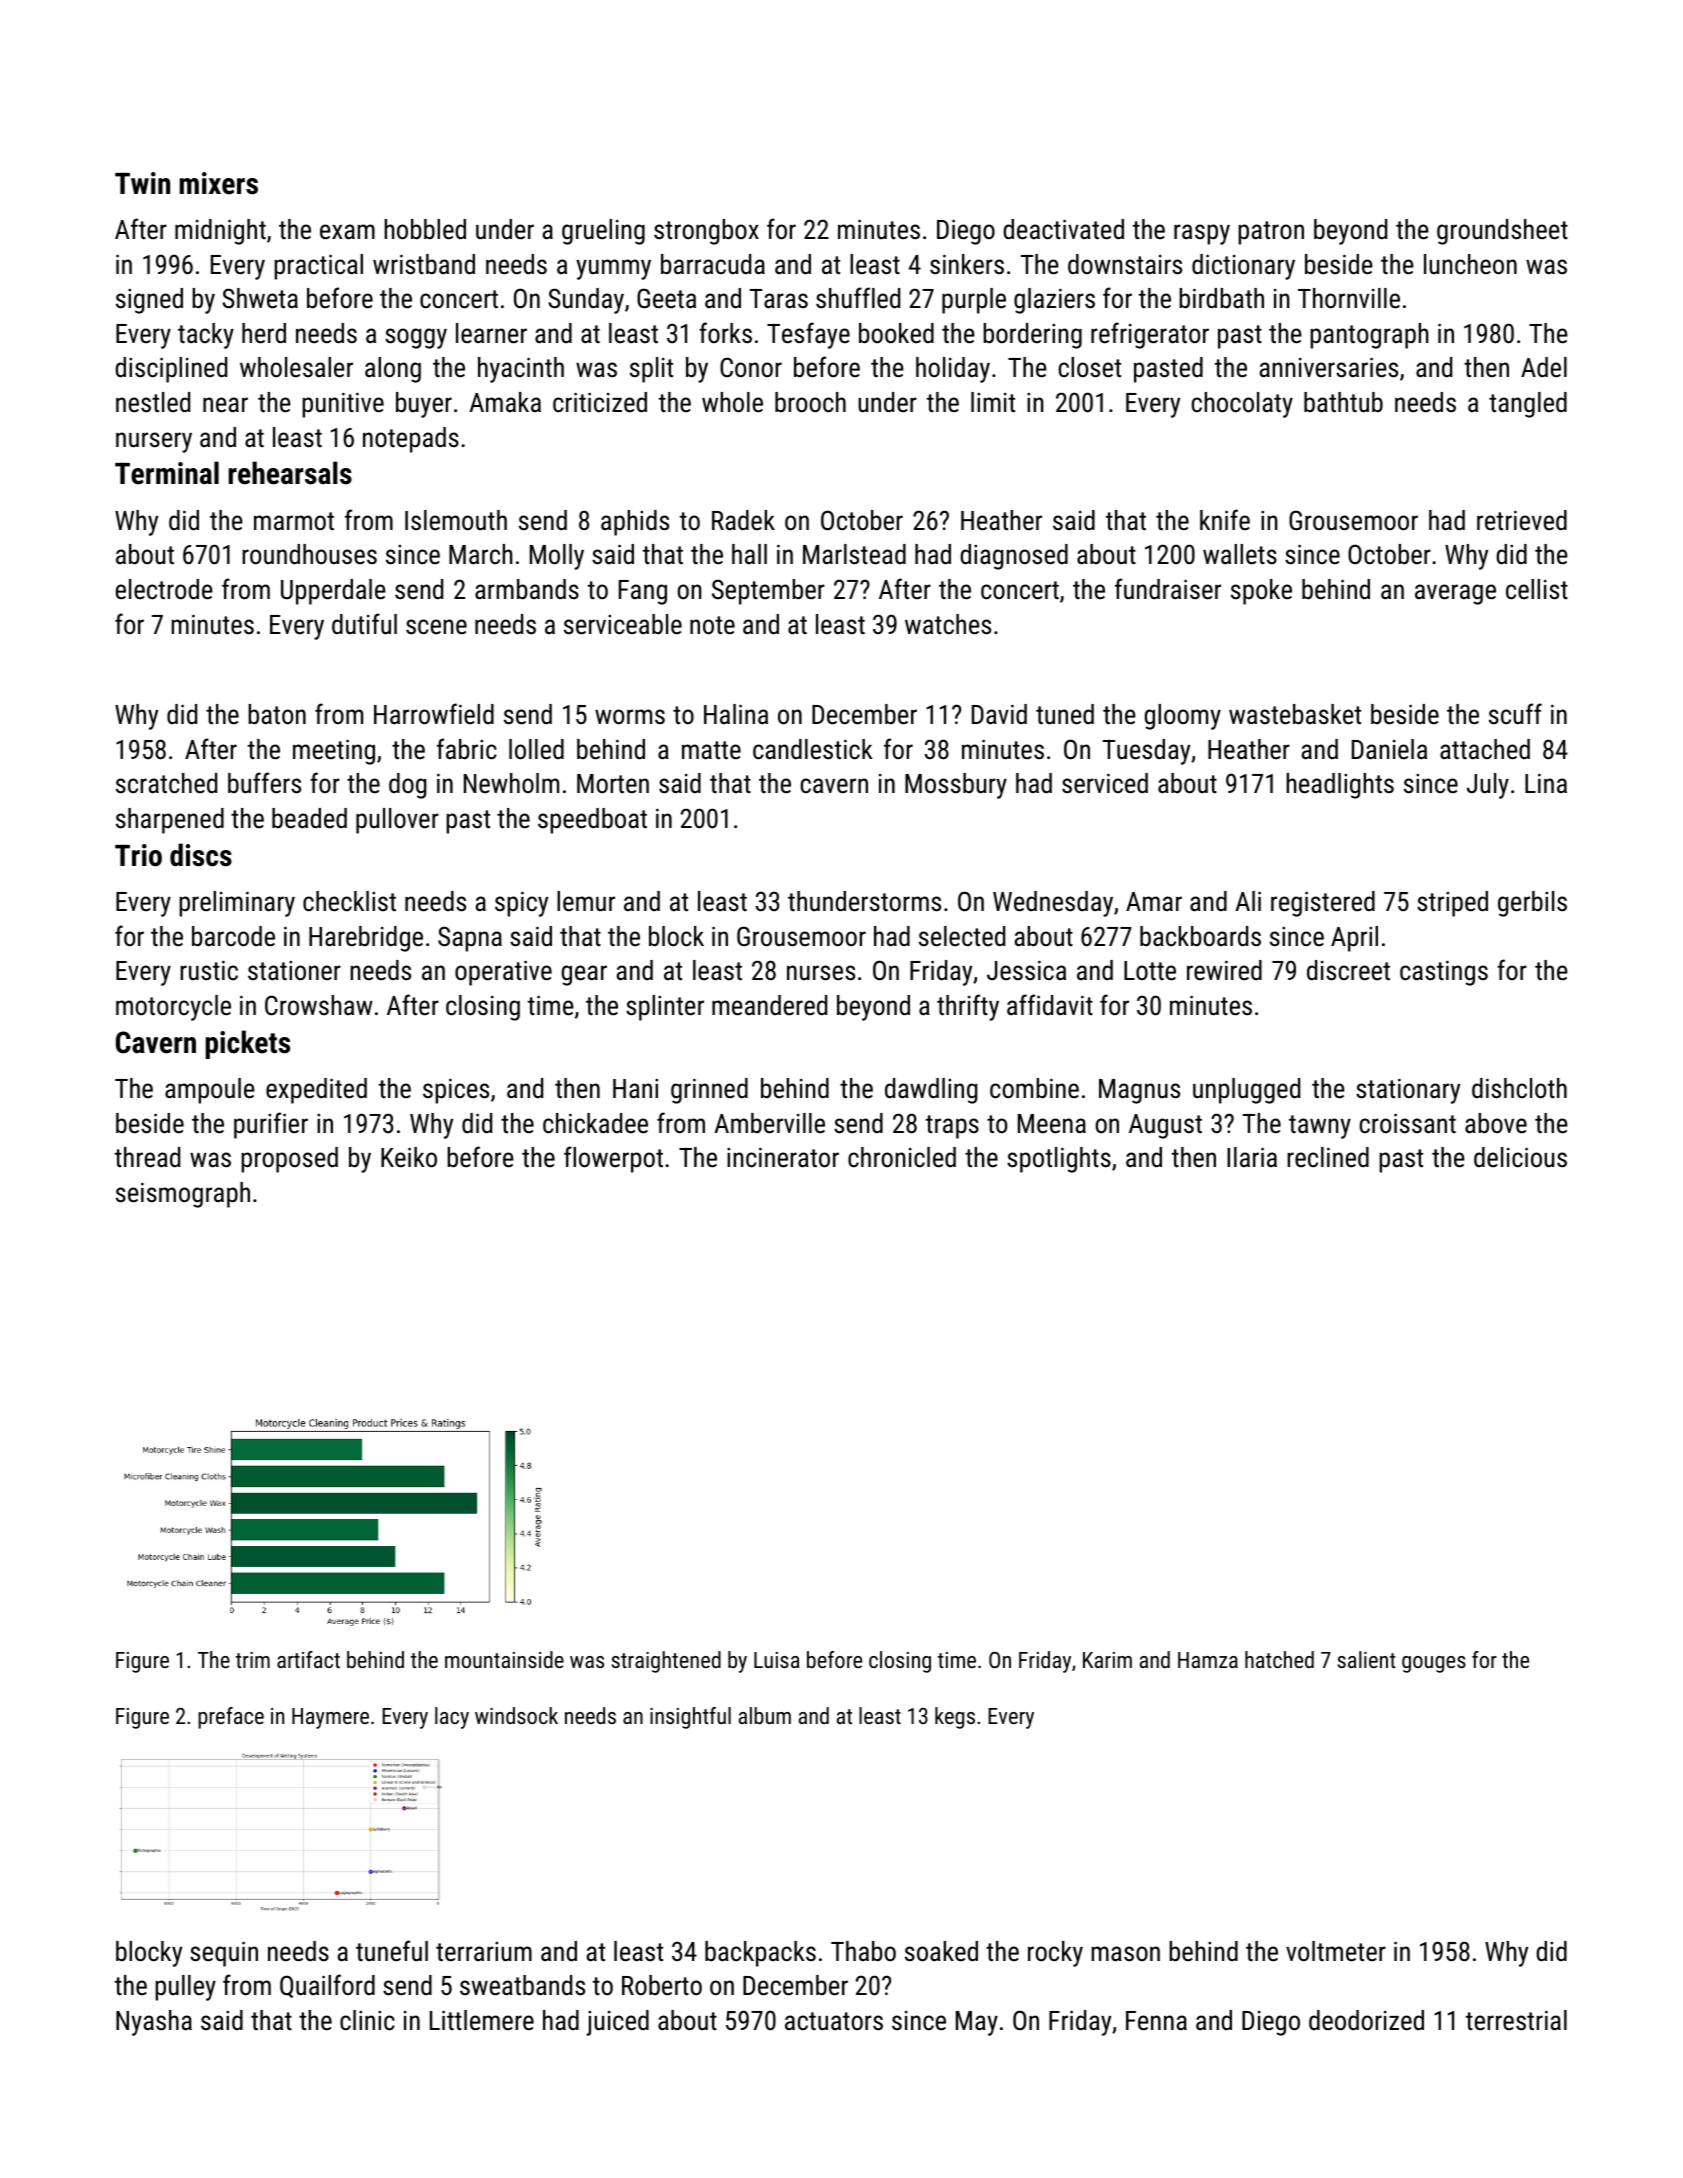  Describe the element at coordinates (1014, 557) in the document. I see `diagnosed` at that location.
